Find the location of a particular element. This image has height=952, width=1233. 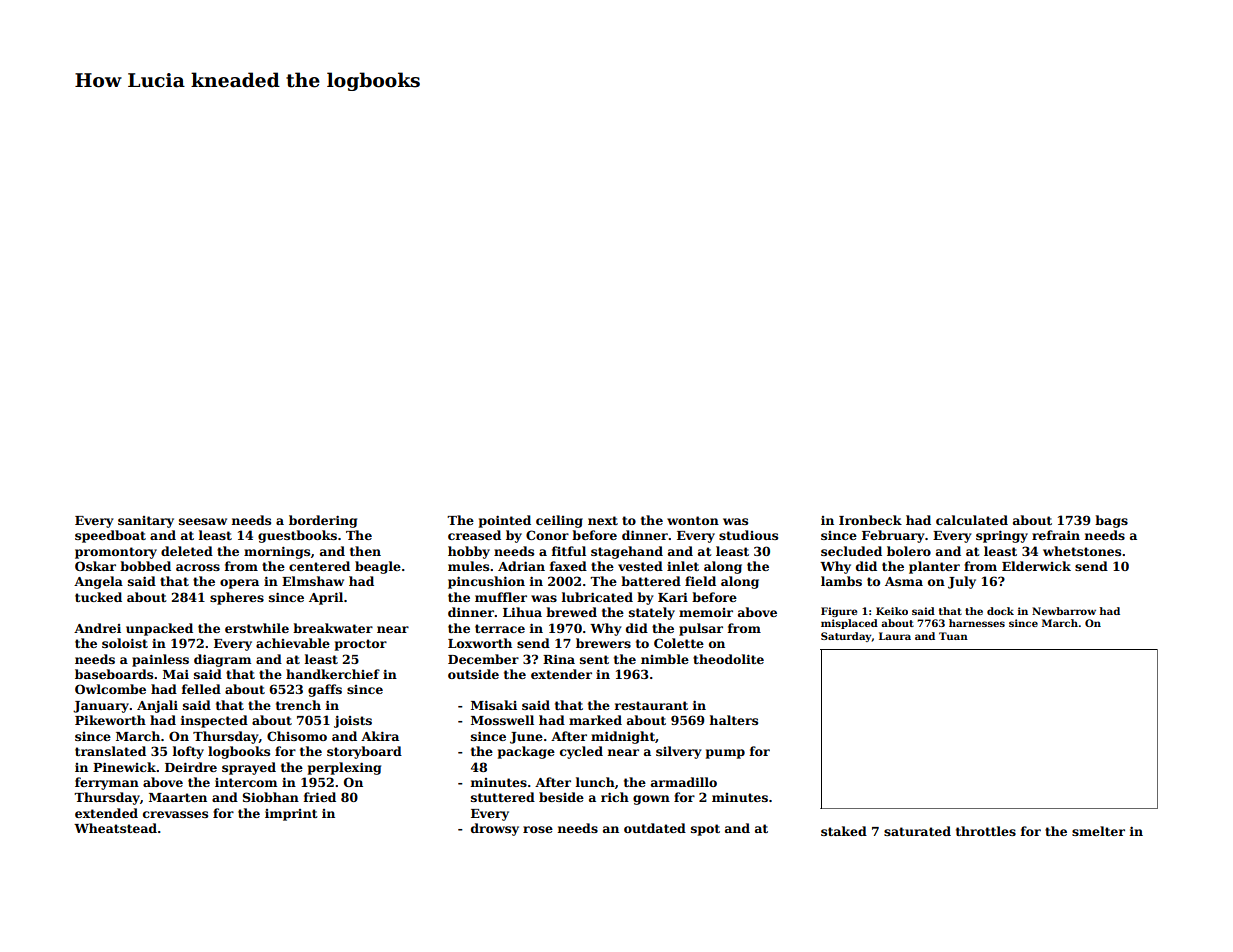

silvery is located at coordinates (679, 752).
